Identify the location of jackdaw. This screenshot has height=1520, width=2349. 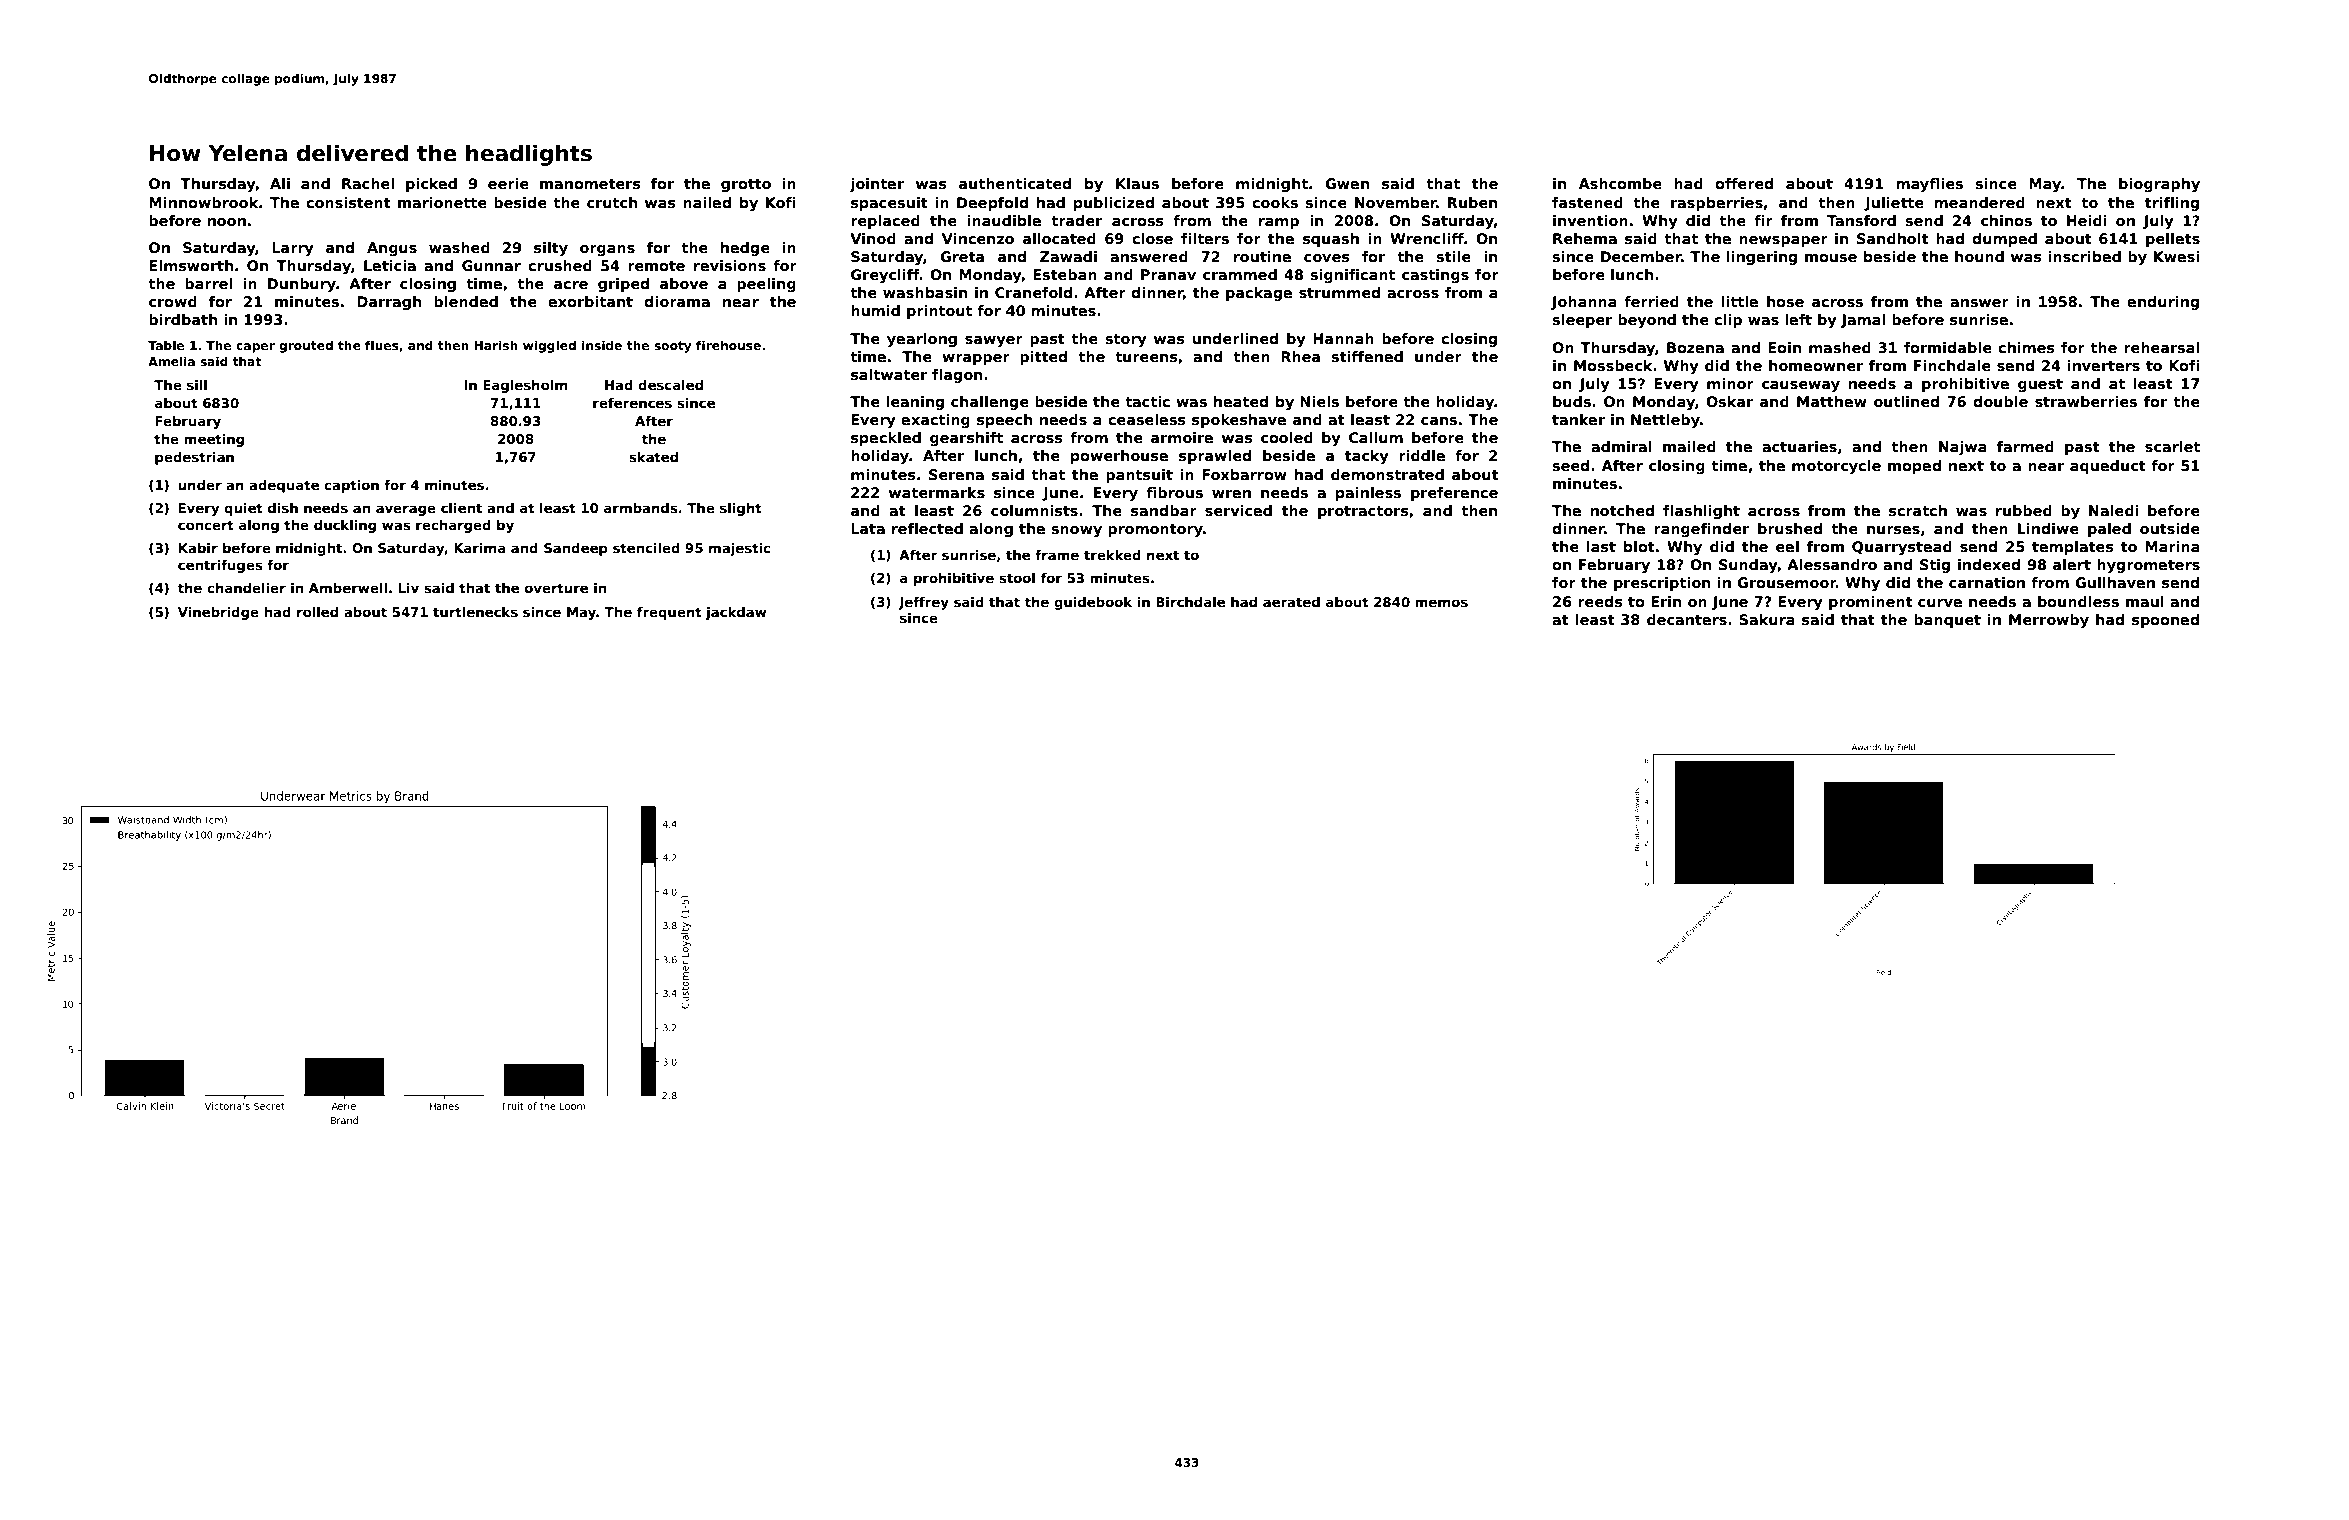
(736, 613).
